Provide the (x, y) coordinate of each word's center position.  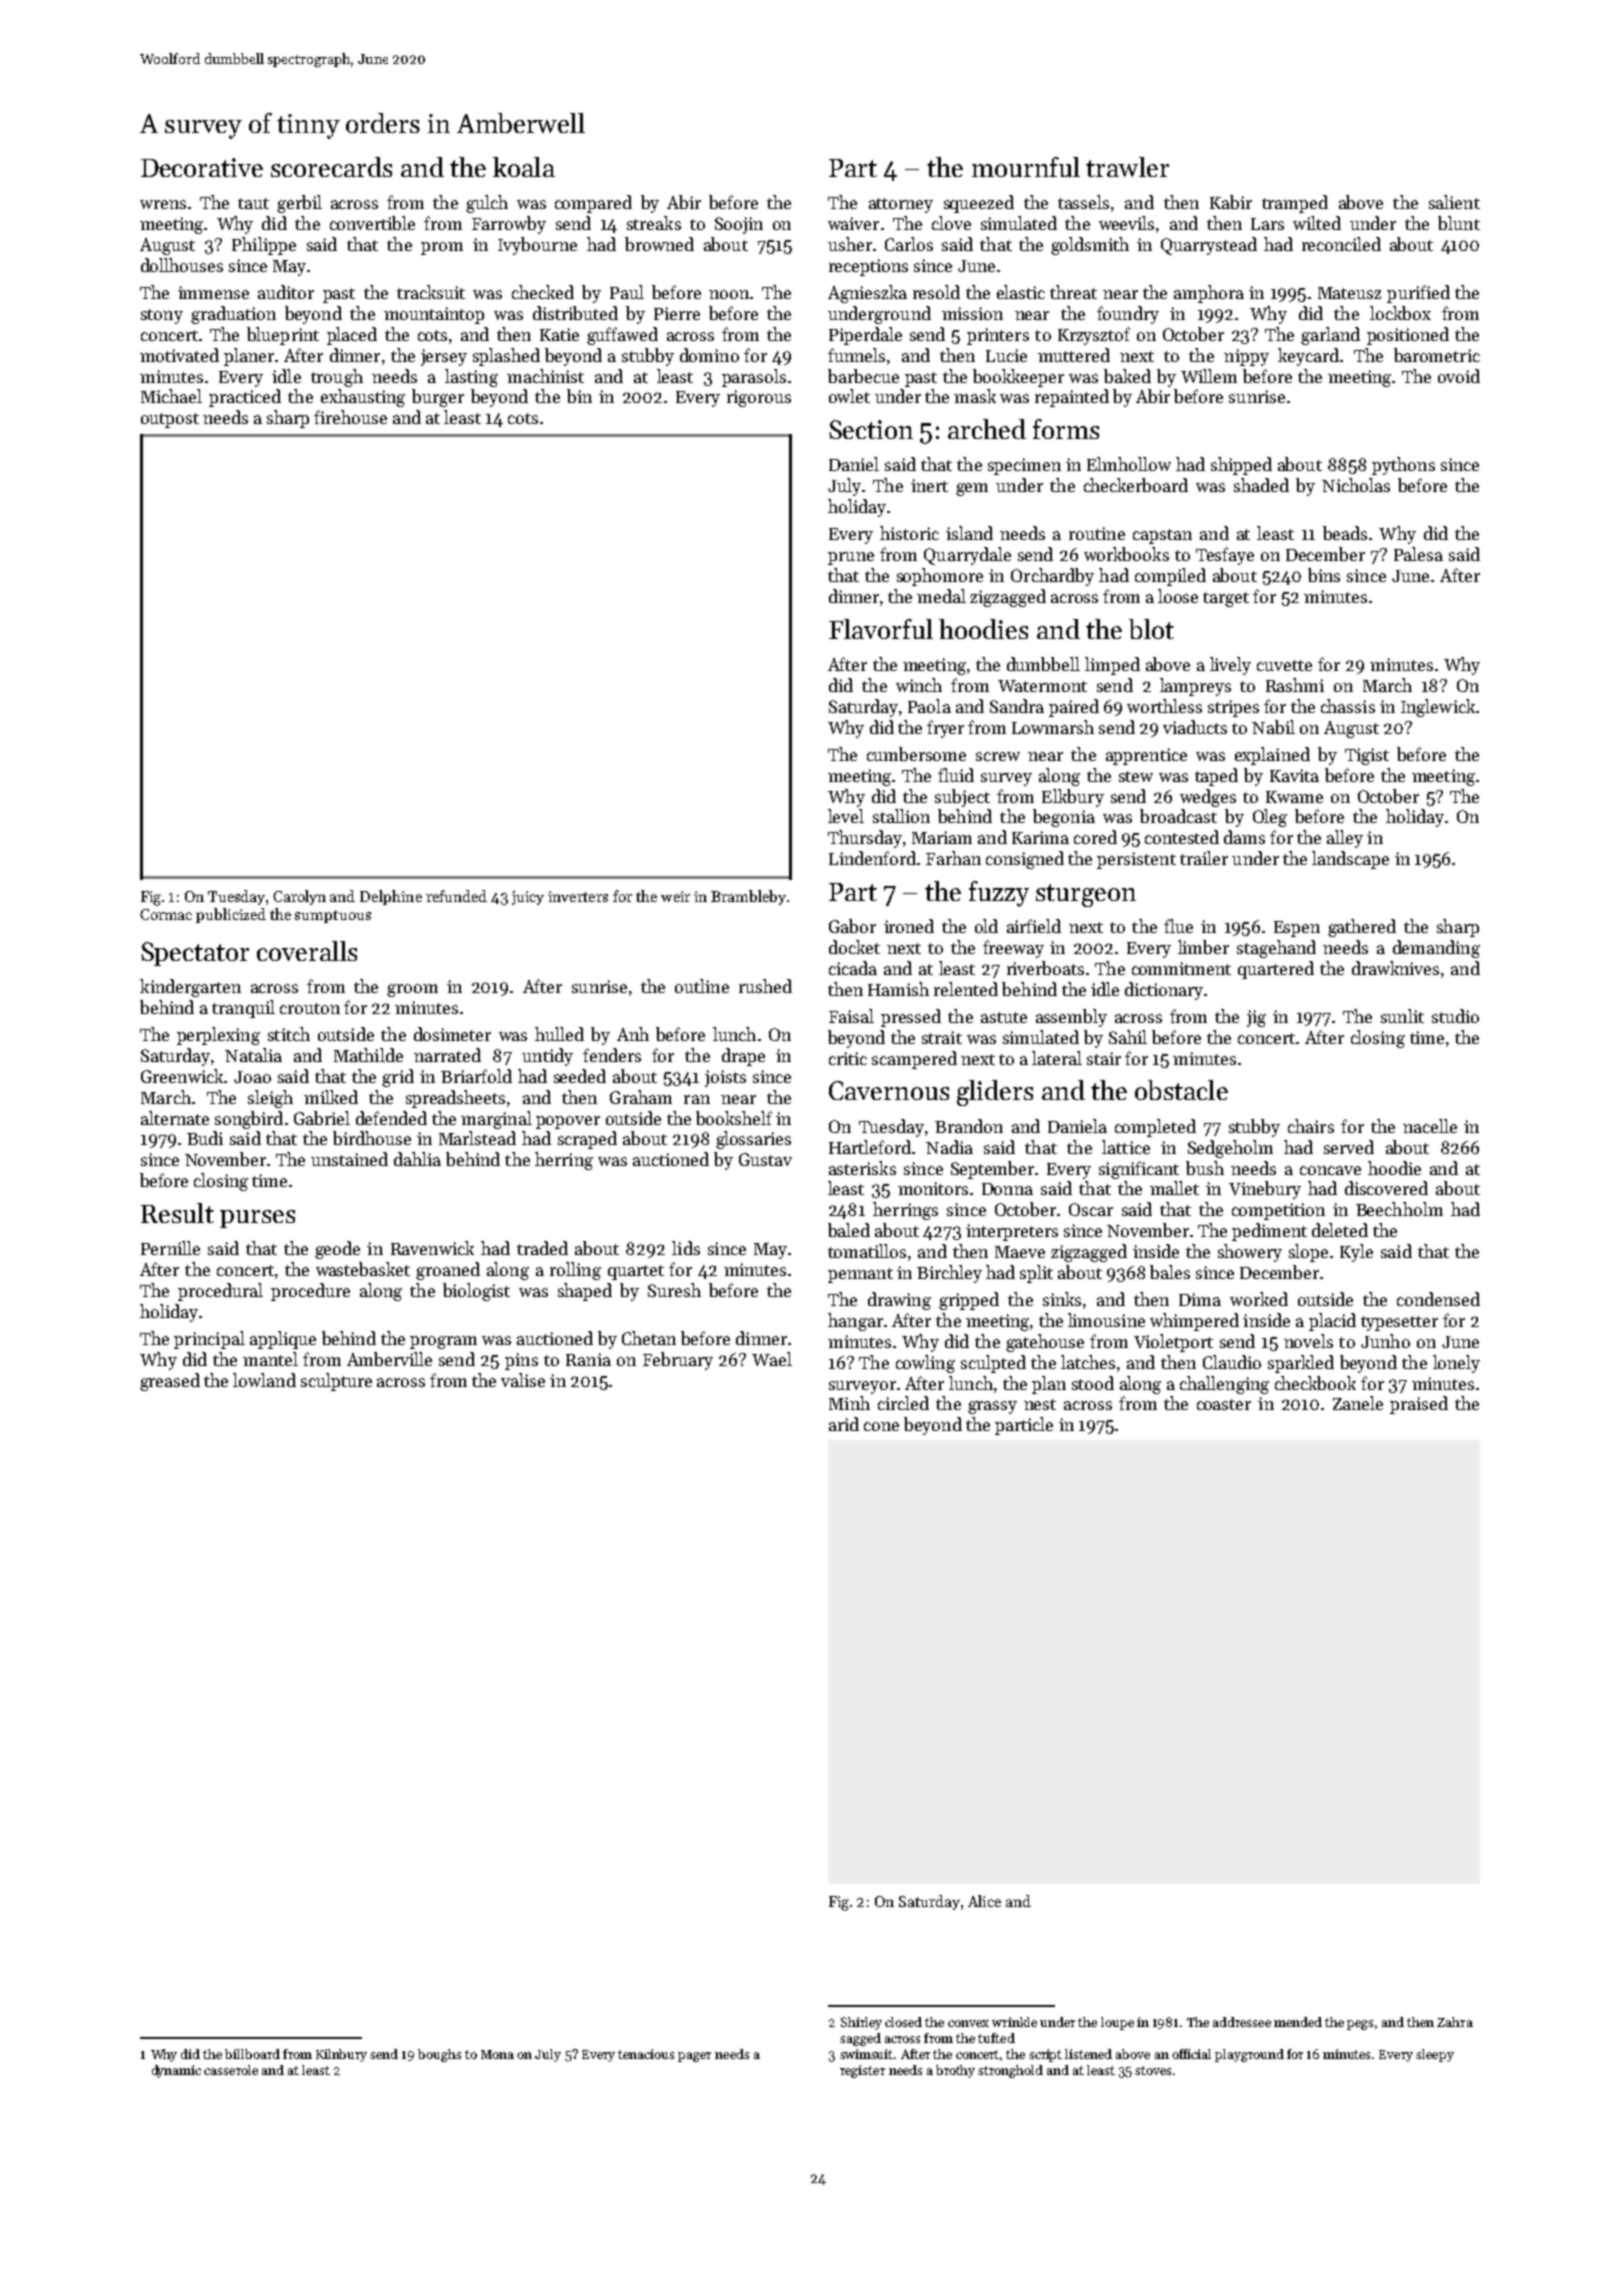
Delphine (391, 897)
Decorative (202, 167)
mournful (1026, 167)
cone (881, 1426)
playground (1249, 2055)
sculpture (336, 1382)
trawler (1127, 167)
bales (1170, 1272)
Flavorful (881, 629)
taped (1216, 777)
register (862, 2071)
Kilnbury (341, 2055)
